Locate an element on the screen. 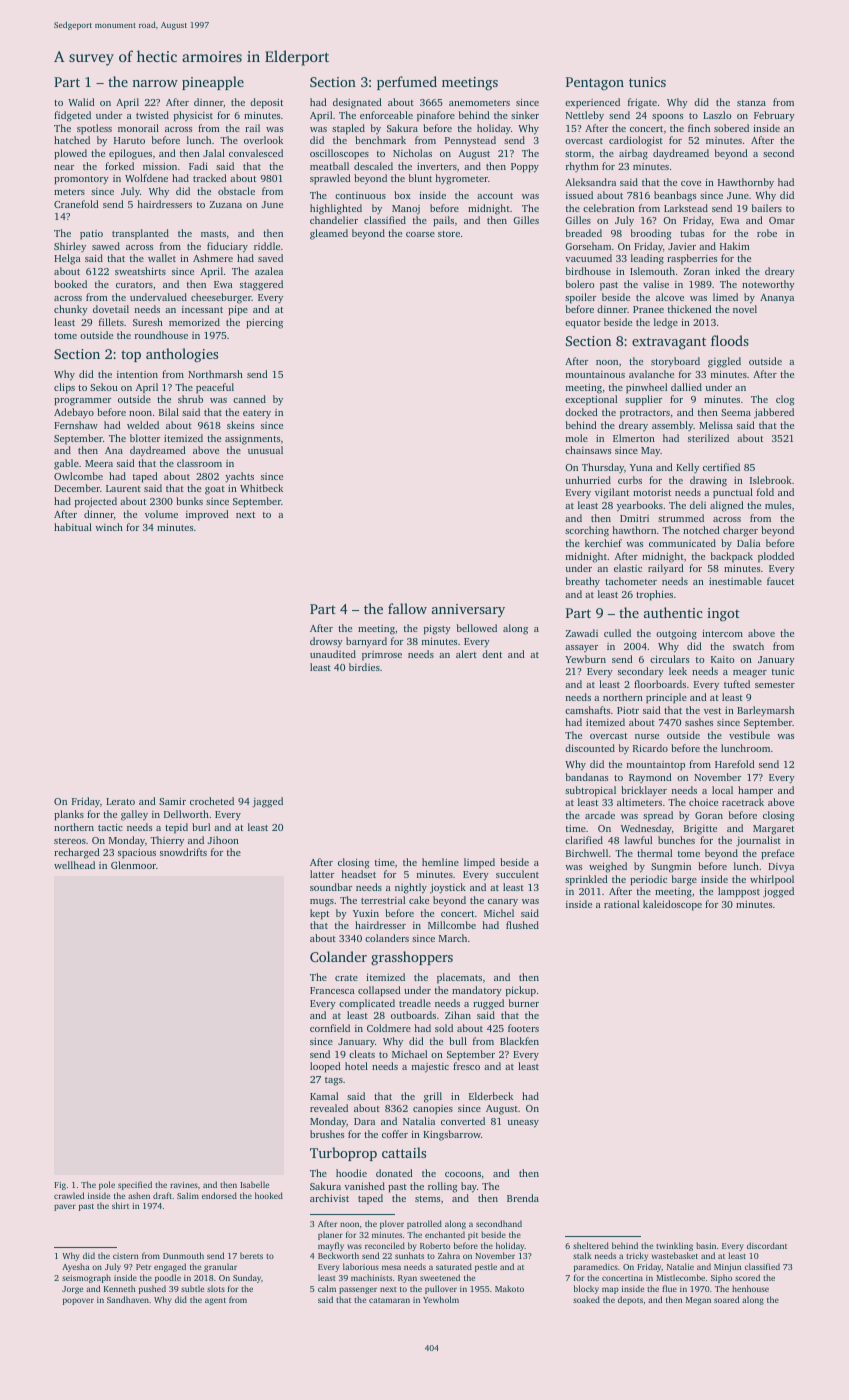  deposit is located at coordinates (266, 103).
